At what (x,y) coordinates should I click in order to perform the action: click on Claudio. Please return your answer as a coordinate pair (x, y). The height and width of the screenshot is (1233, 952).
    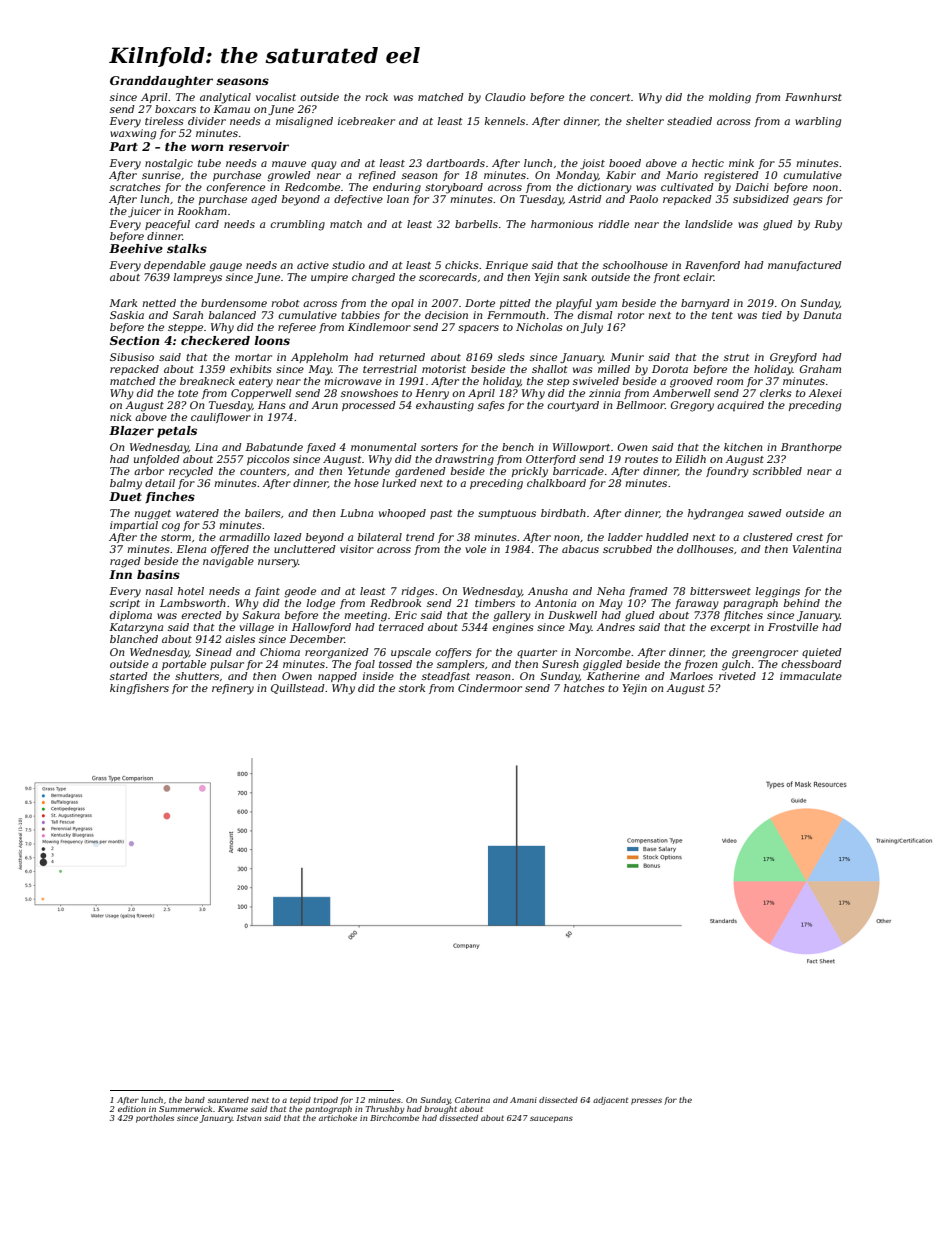
    Looking at the image, I should click on (505, 97).
